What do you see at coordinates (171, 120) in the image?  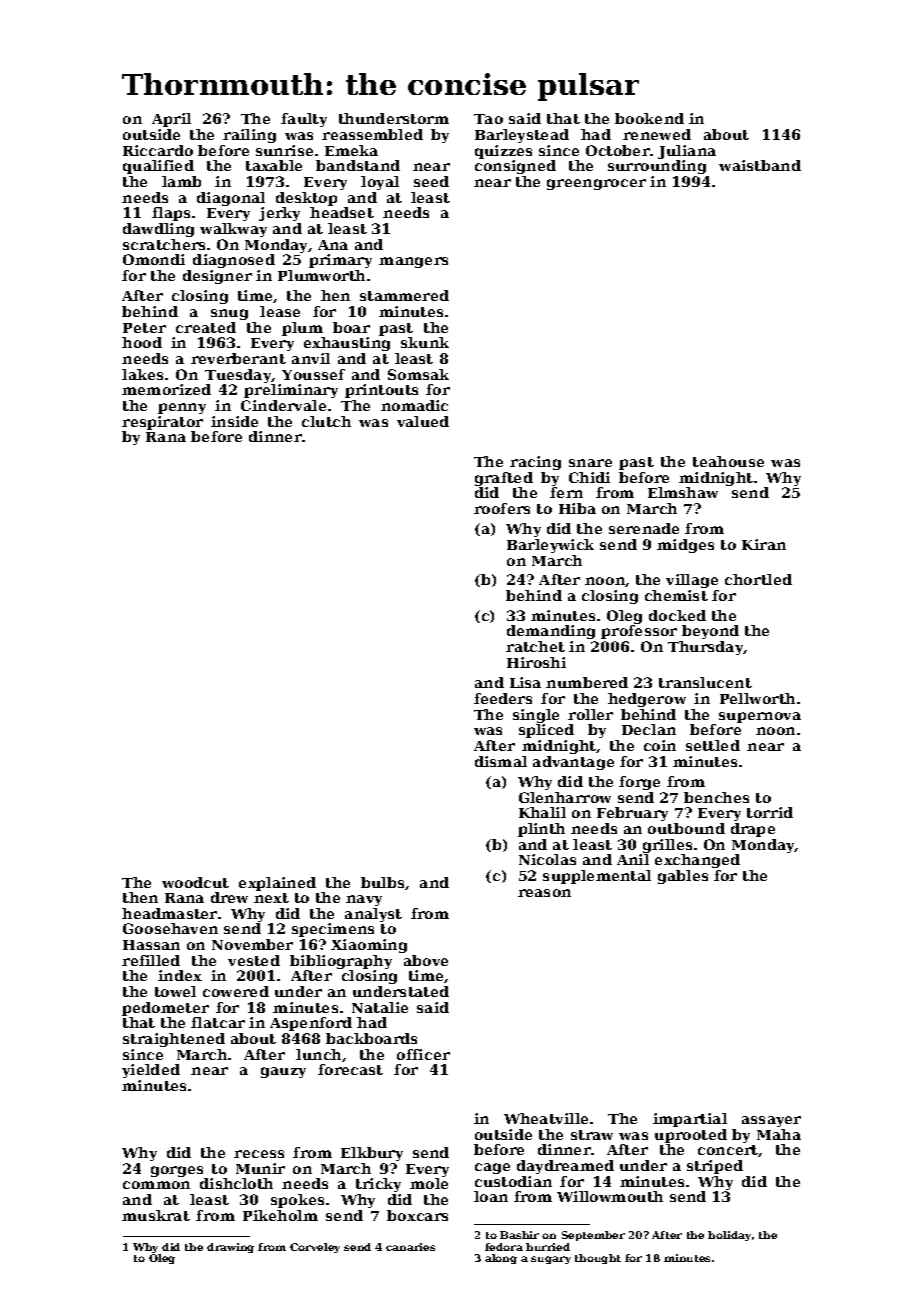 I see `April` at bounding box center [171, 120].
